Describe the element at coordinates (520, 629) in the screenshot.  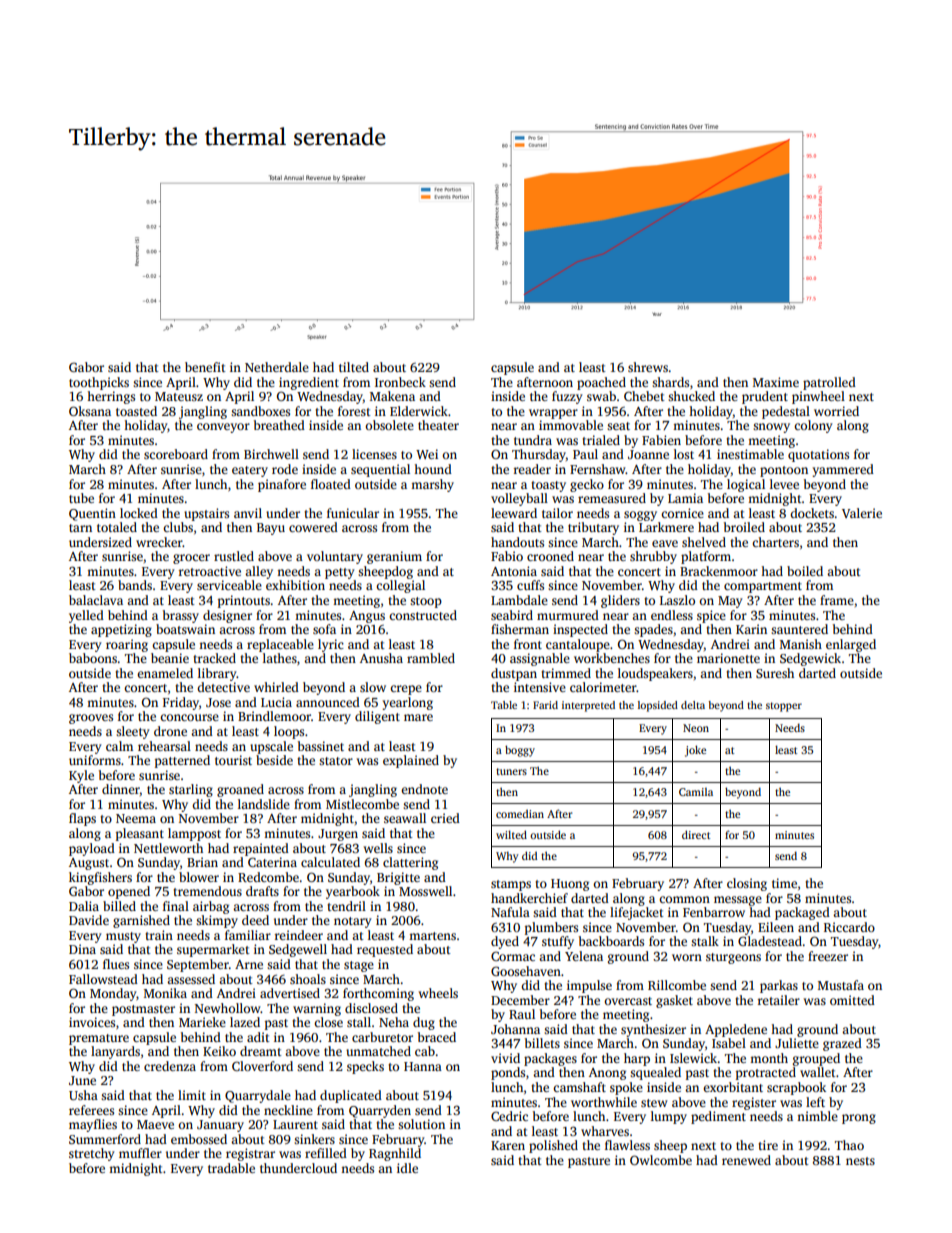
I see `fisherman` at that location.
